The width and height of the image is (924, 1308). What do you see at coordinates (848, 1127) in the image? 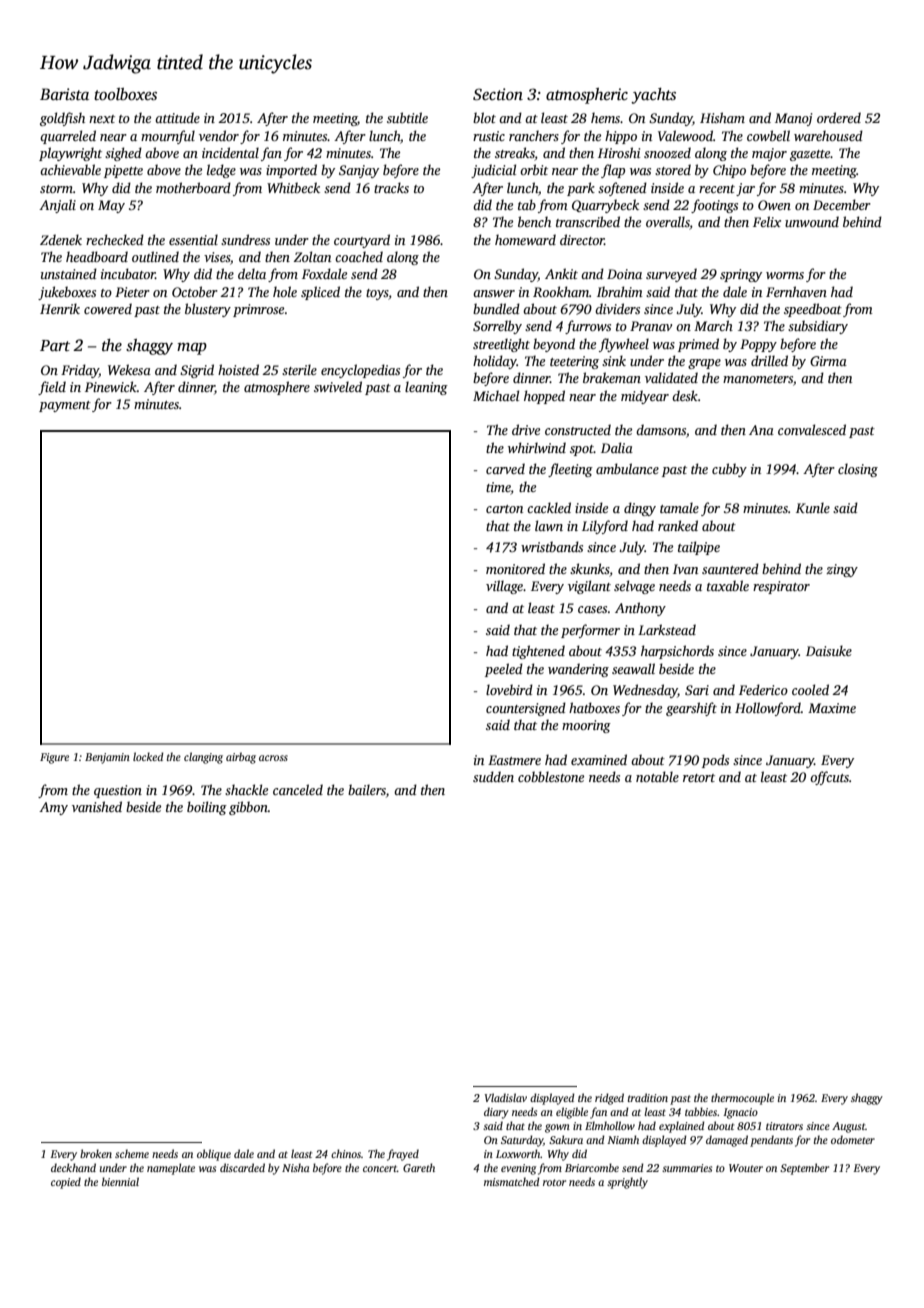
I see `August` at bounding box center [848, 1127].
